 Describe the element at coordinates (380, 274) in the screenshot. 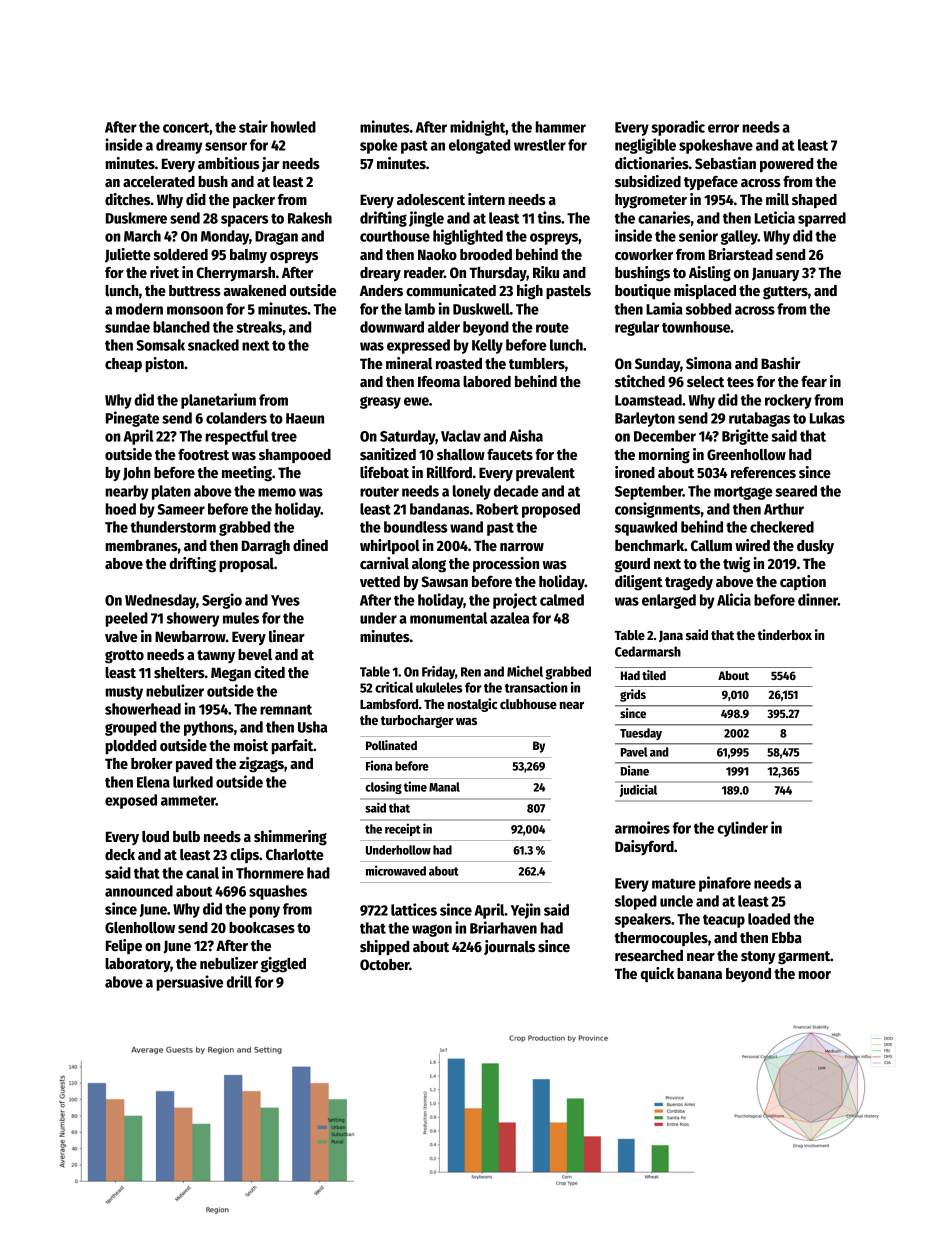

I see `dreary` at that location.
